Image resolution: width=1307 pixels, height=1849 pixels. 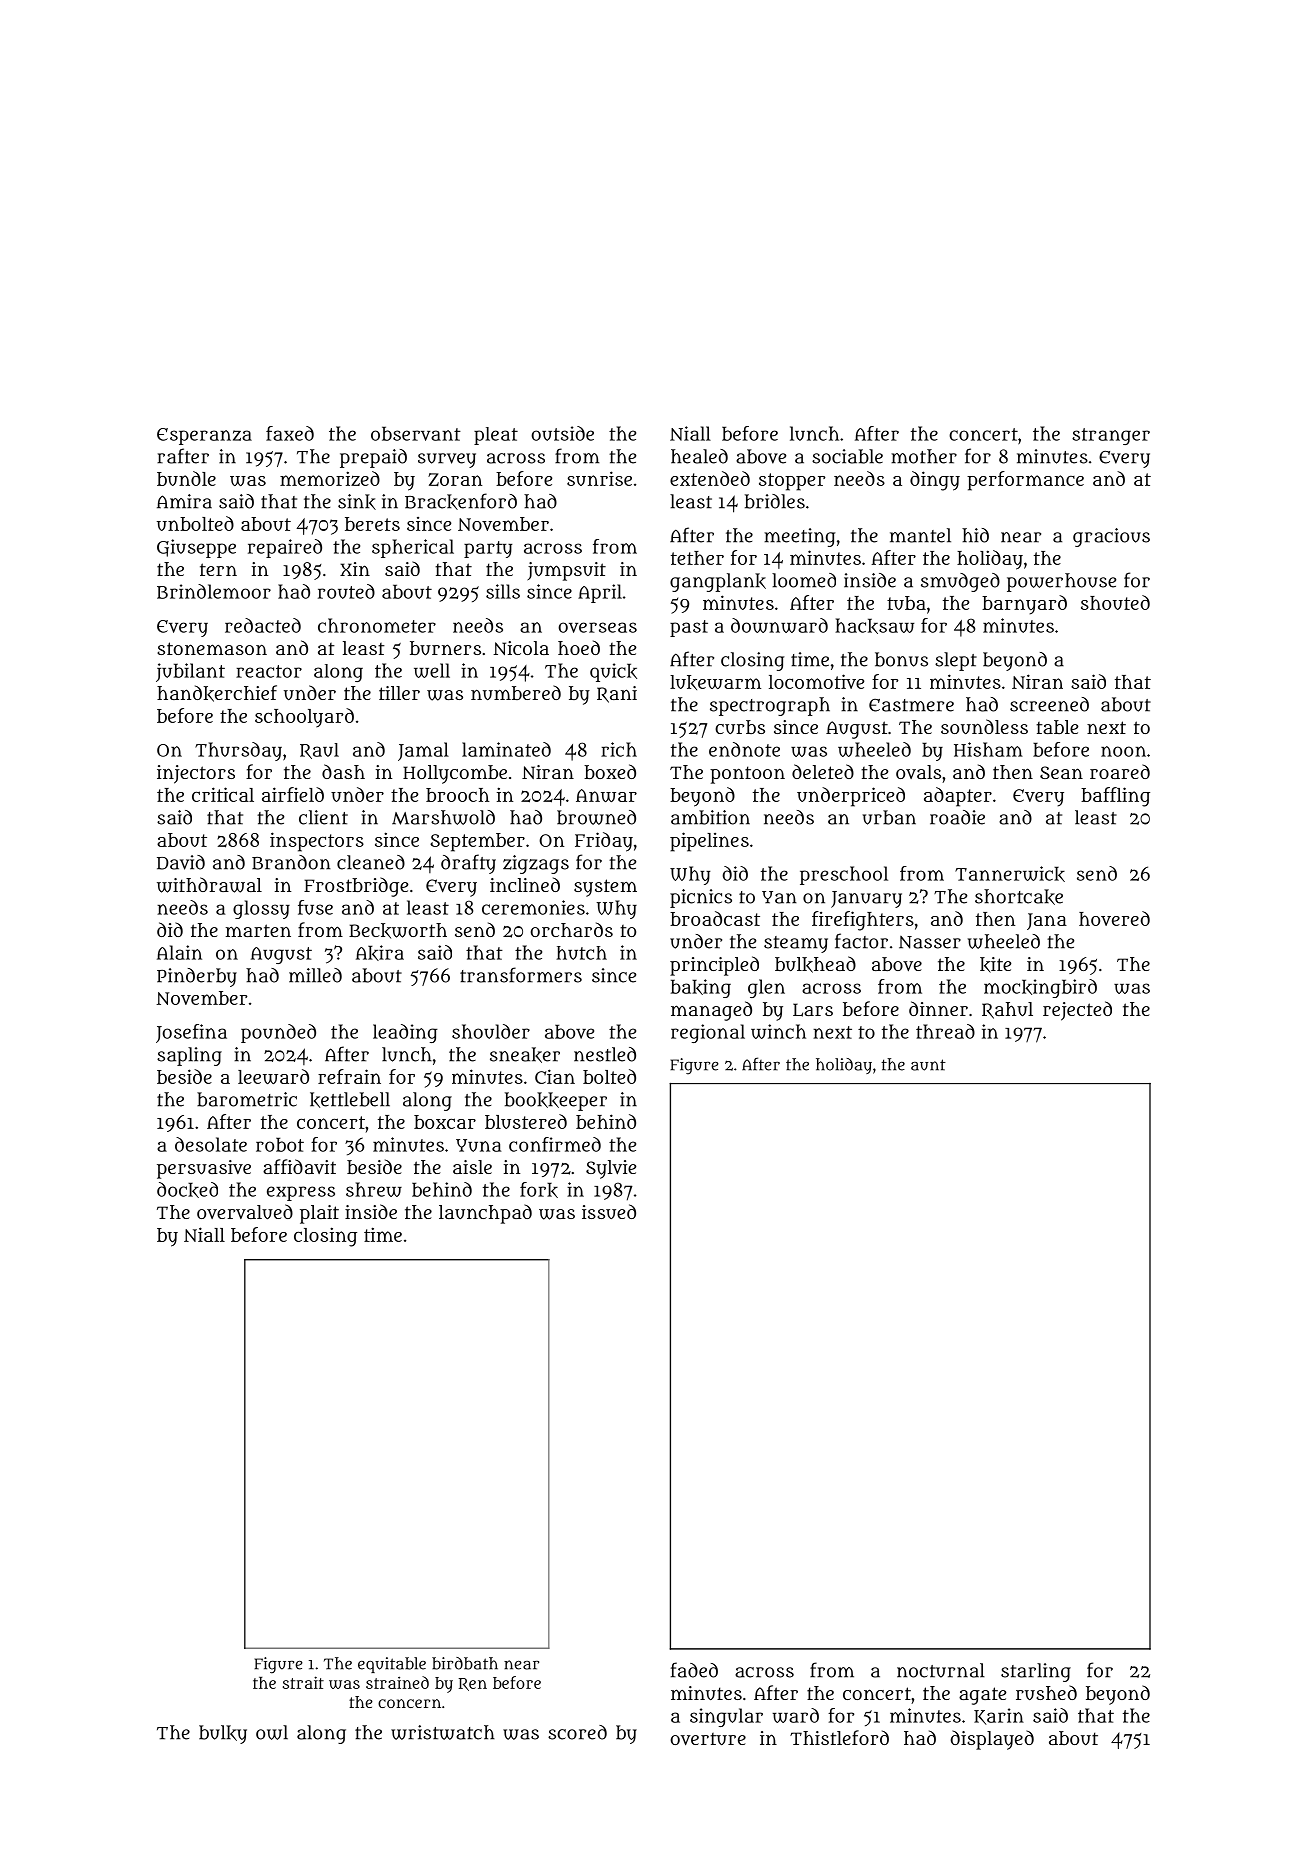 I want to click on jumpsuit, so click(x=567, y=571).
